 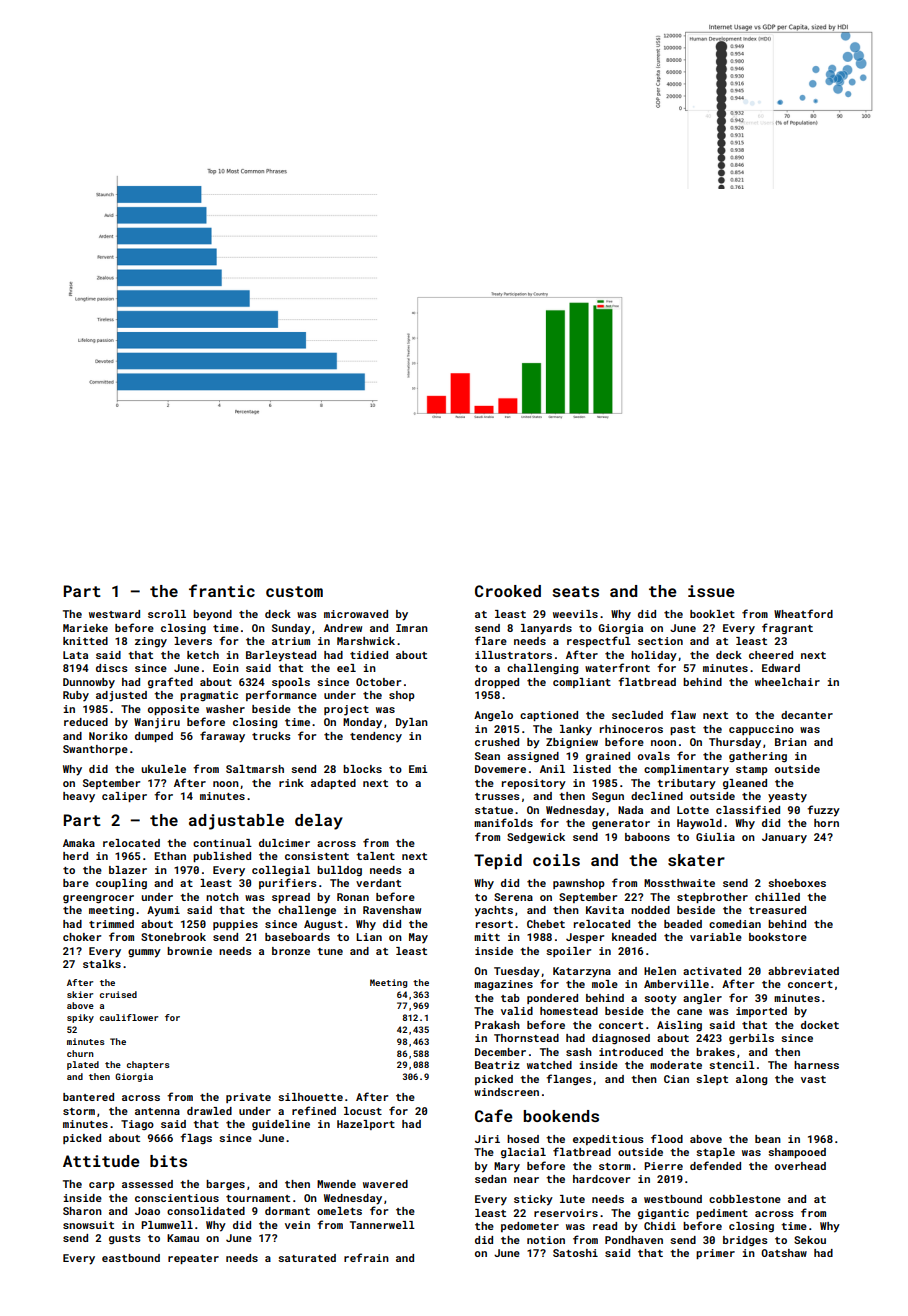 What do you see at coordinates (362, 769) in the screenshot?
I see `blocks` at bounding box center [362, 769].
